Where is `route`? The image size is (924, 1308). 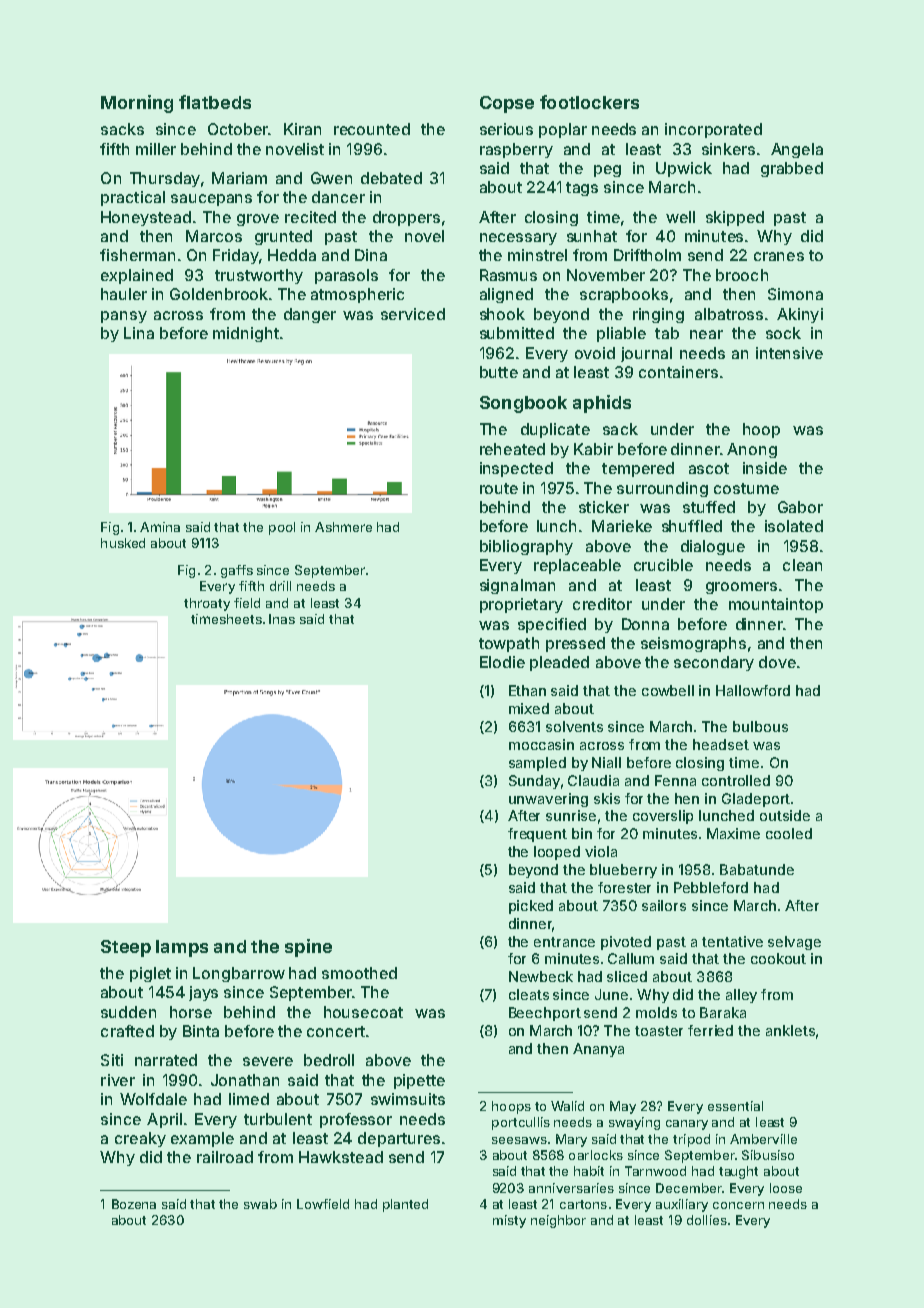 route is located at coordinates (499, 488).
